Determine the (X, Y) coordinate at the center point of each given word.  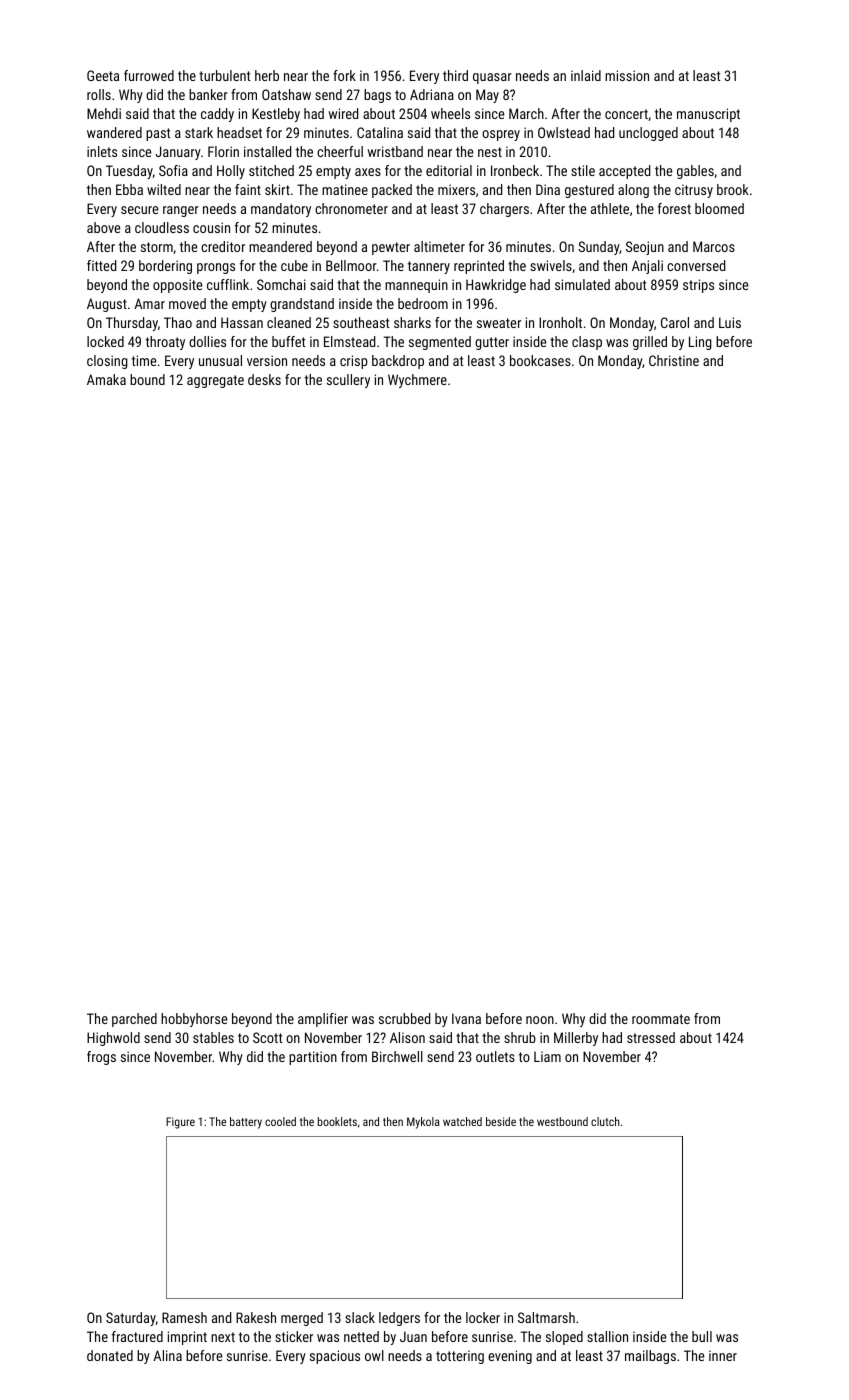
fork (344, 75)
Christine (674, 360)
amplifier (323, 1020)
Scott (268, 1037)
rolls (99, 94)
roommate (661, 1019)
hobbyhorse (194, 1020)
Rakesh (256, 1317)
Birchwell (397, 1056)
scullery (348, 381)
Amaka (106, 379)
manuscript (708, 115)
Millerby (576, 1039)
